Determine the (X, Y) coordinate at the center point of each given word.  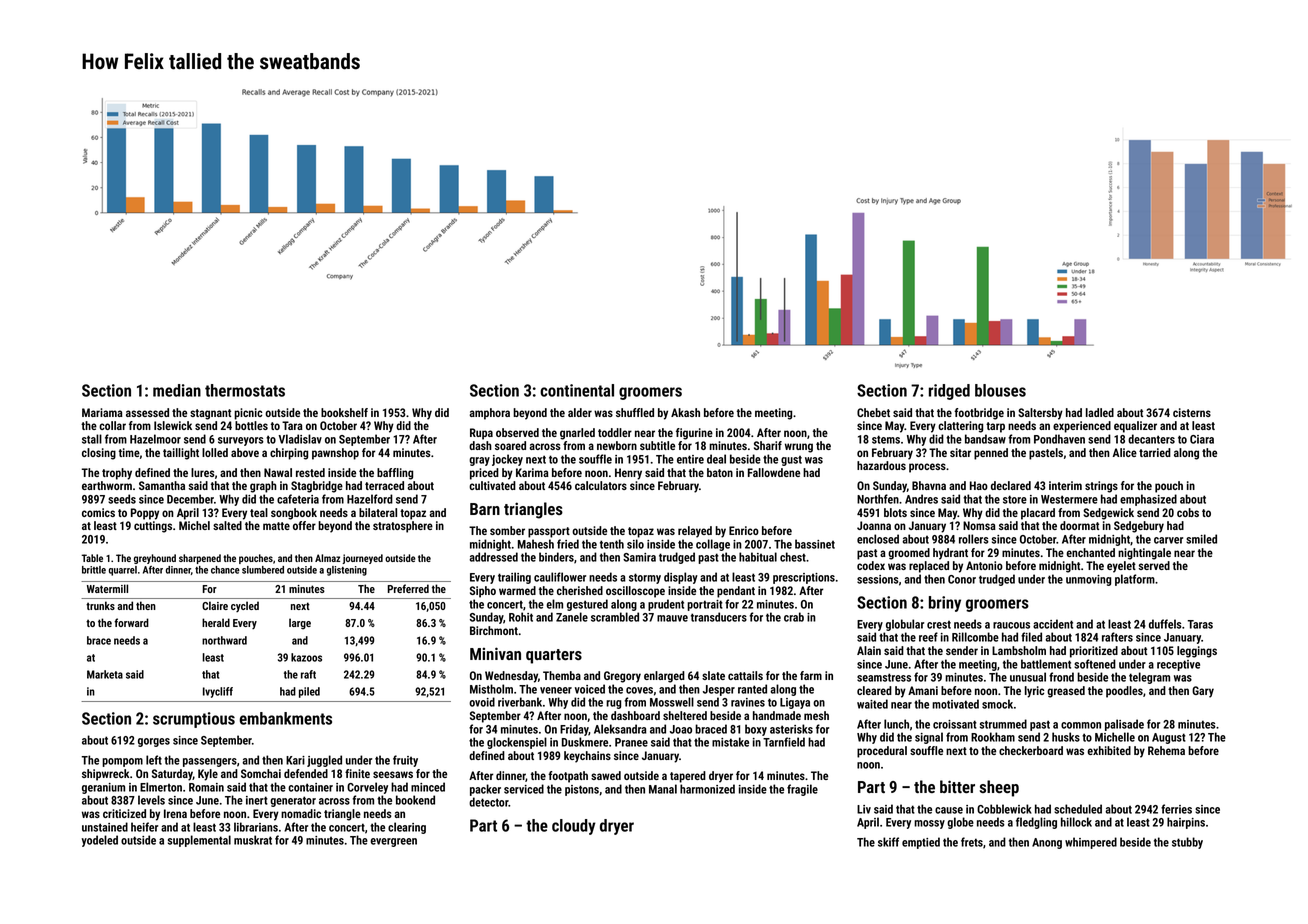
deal (716, 459)
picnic (248, 414)
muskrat (253, 840)
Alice (1125, 452)
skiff (888, 842)
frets (972, 842)
